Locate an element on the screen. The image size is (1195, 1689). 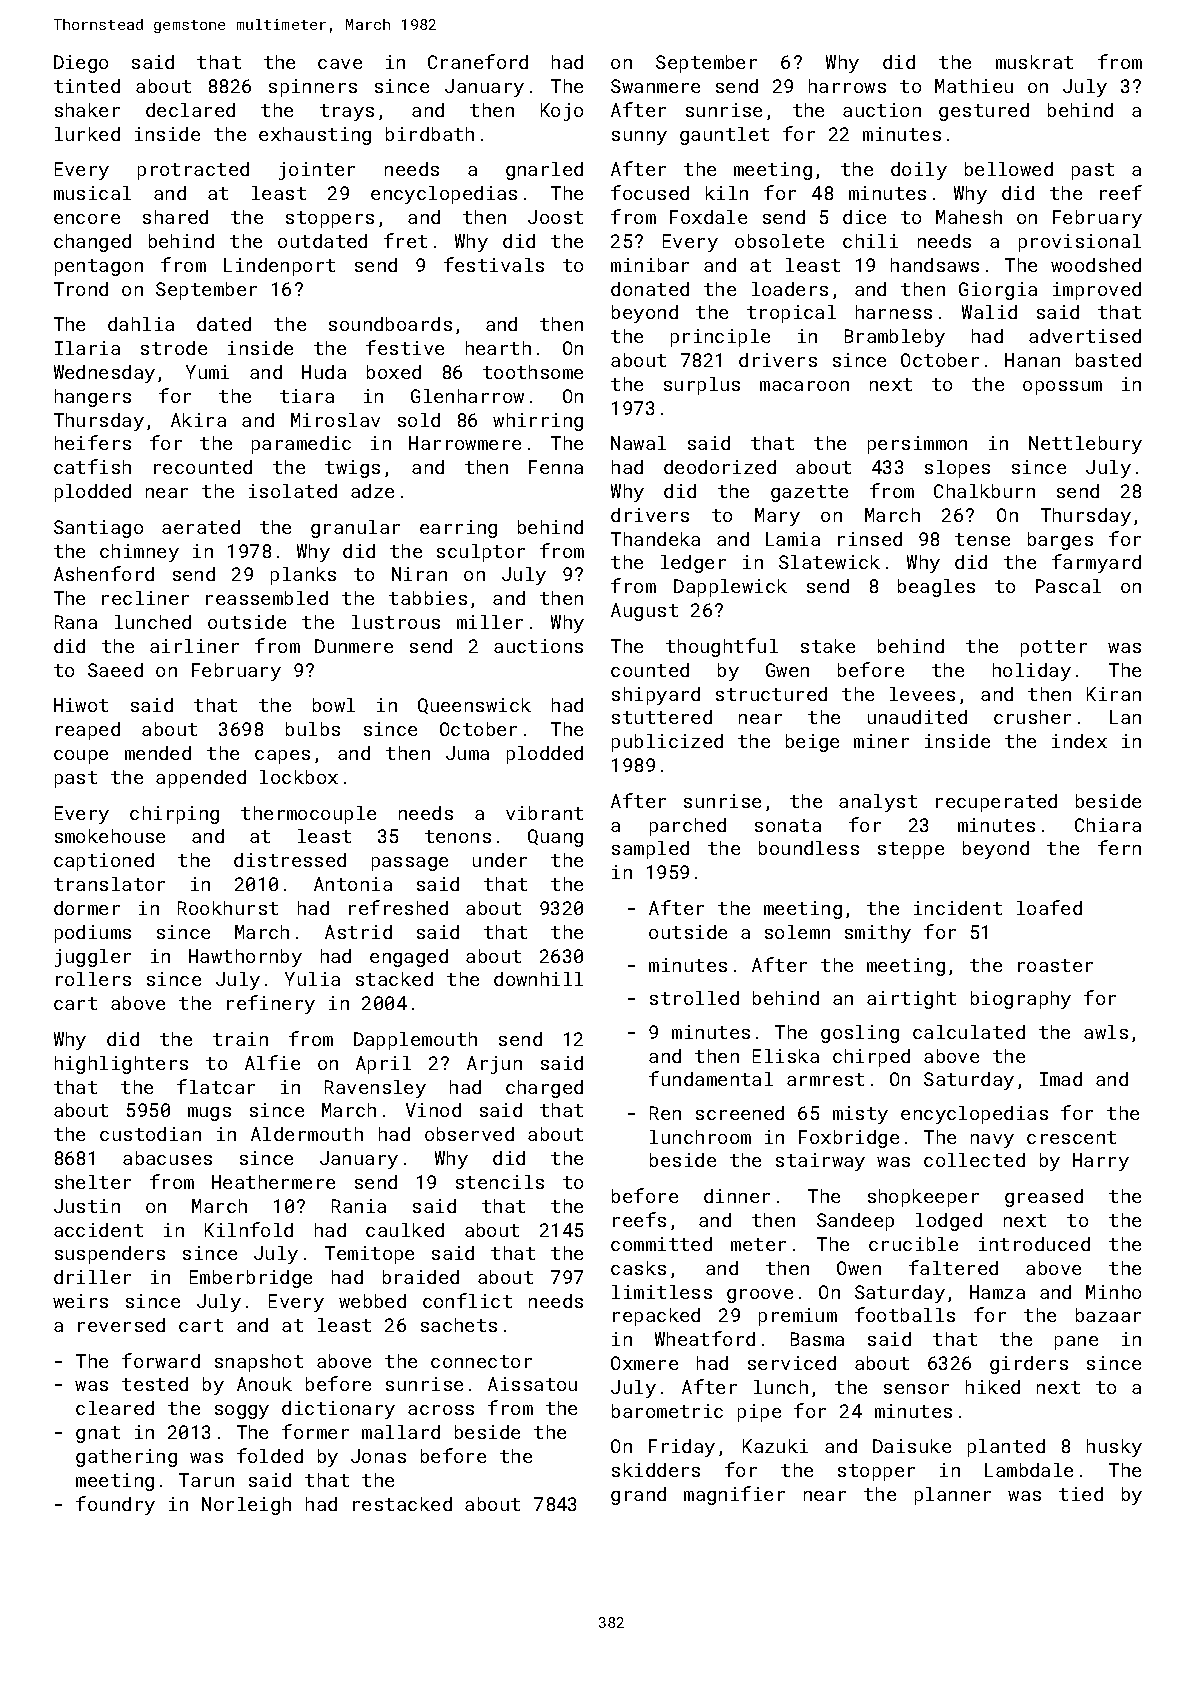
Tarun is located at coordinates (206, 1480).
